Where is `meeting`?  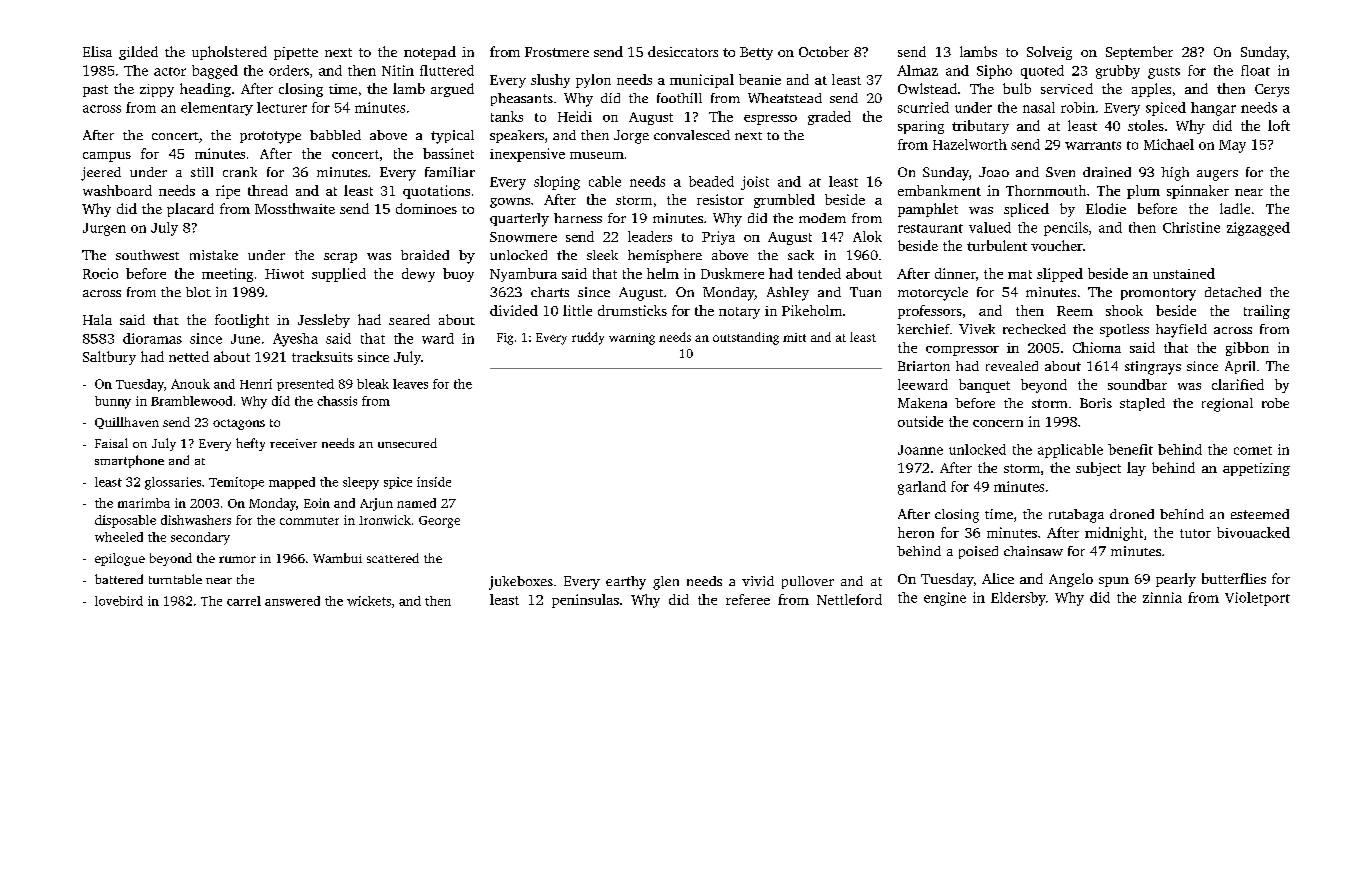
meeting is located at coordinates (227, 275).
